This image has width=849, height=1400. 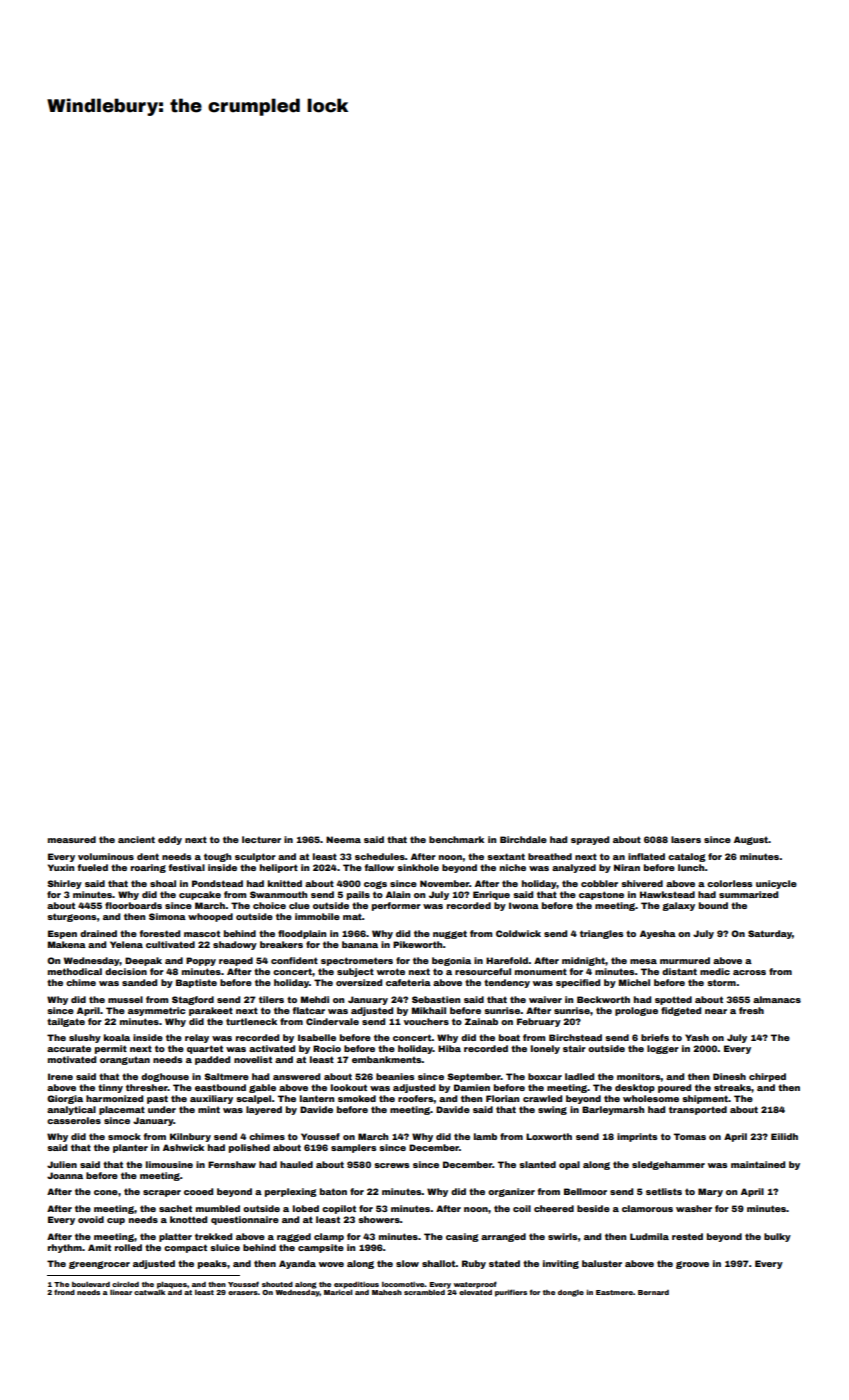 What do you see at coordinates (751, 840) in the image?
I see `August` at bounding box center [751, 840].
